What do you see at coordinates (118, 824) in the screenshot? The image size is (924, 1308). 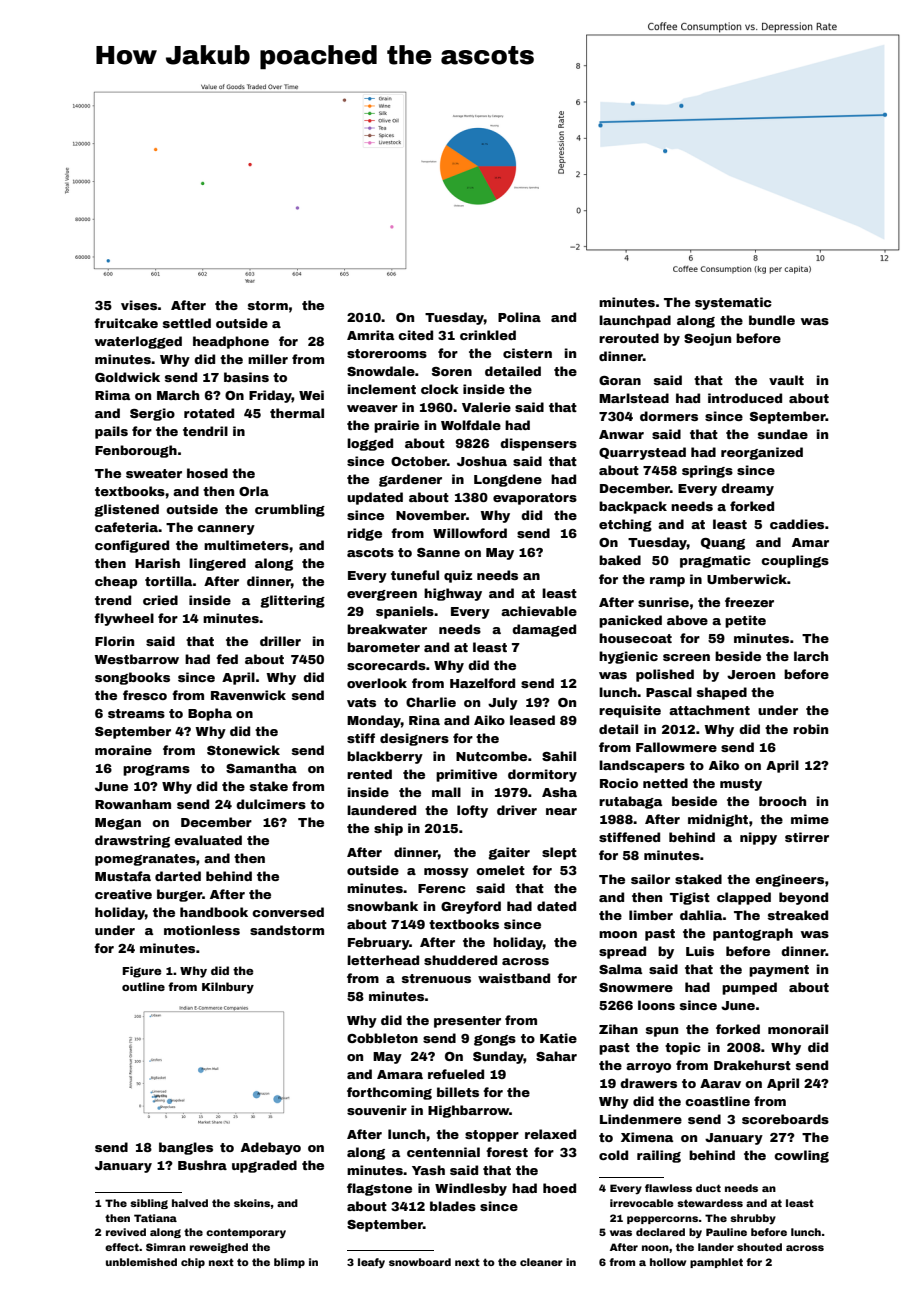 I see `Megan` at bounding box center [118, 824].
